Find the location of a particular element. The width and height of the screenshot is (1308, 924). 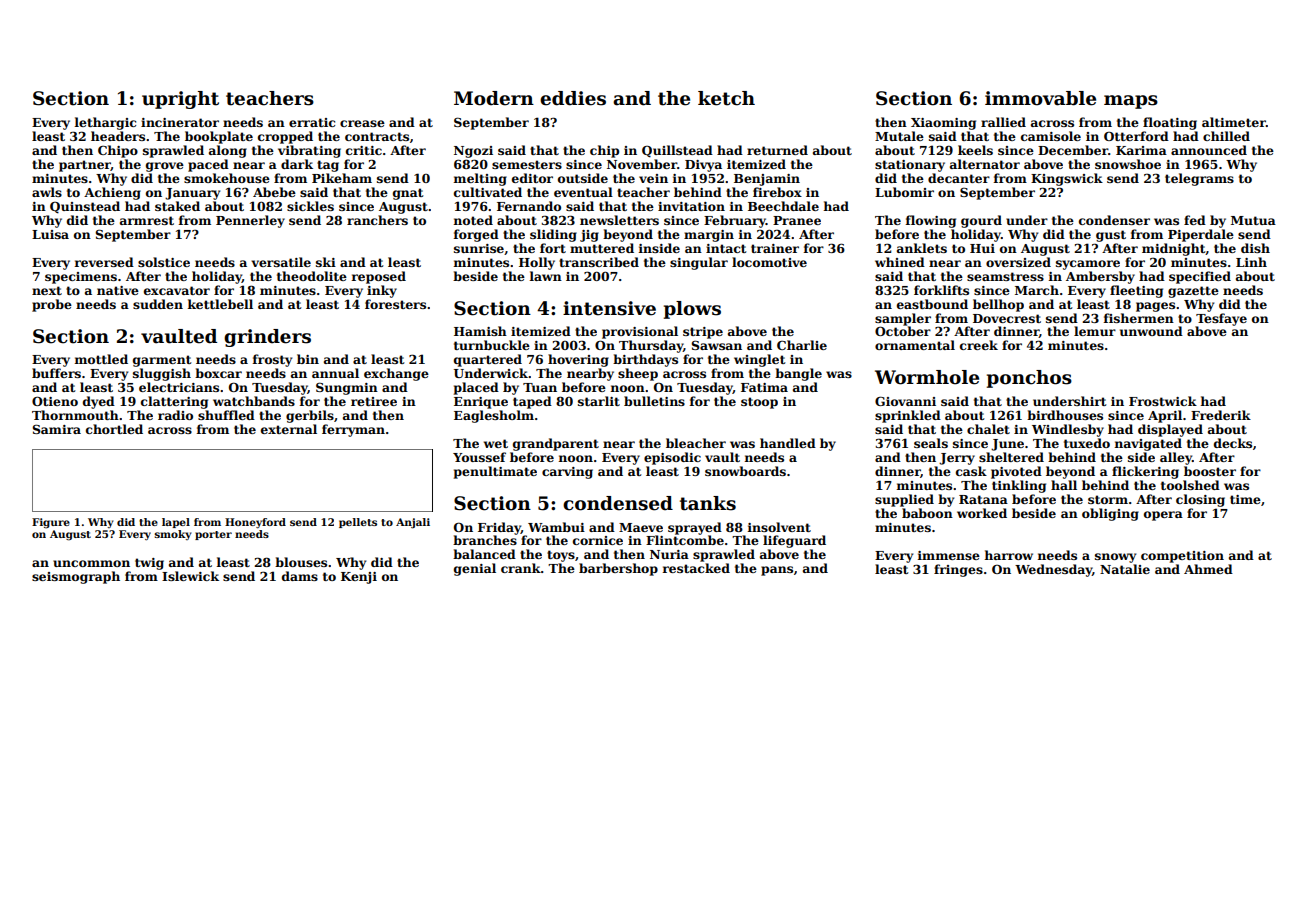

condensed is located at coordinates (618, 503).
